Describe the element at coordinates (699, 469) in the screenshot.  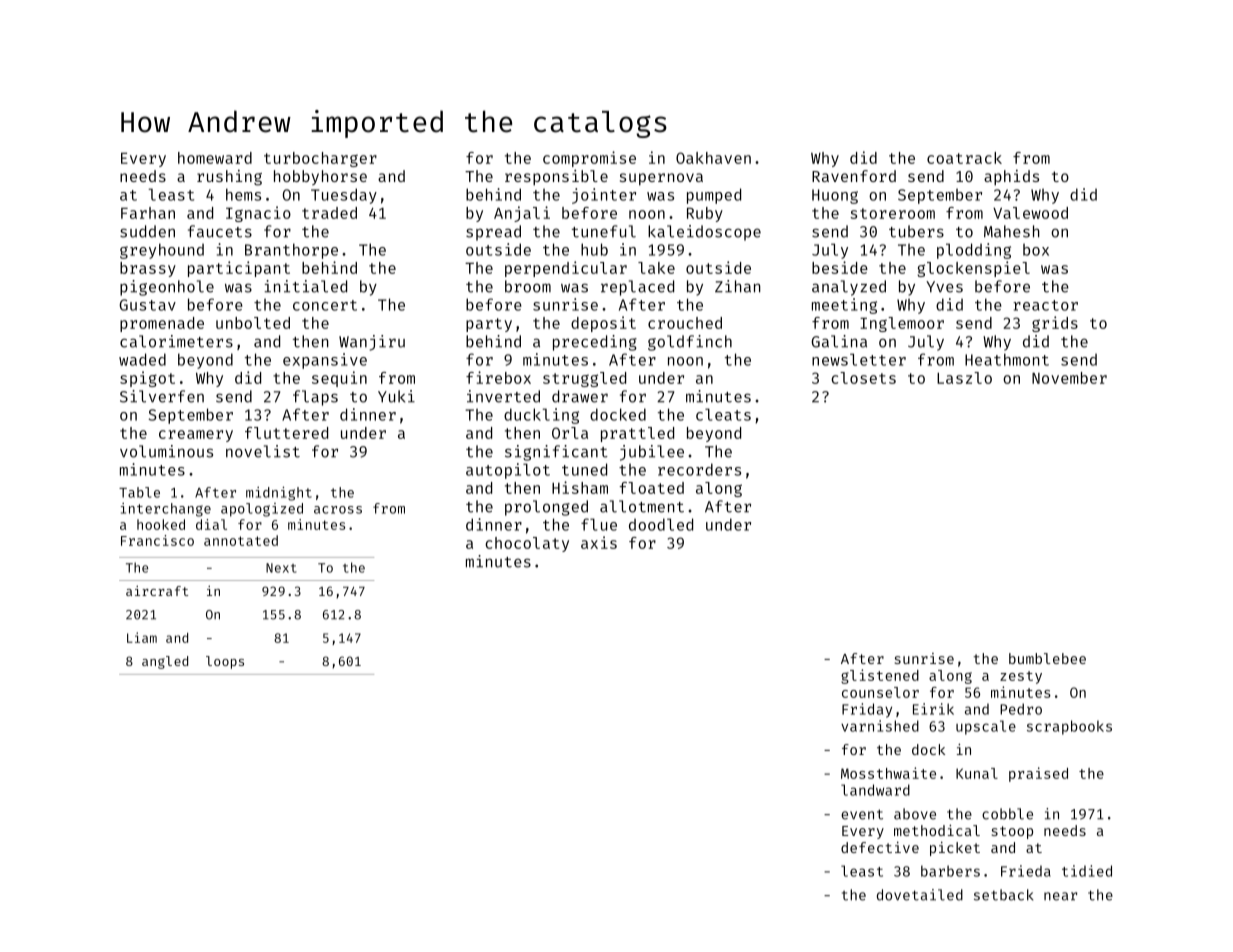
I see `recorders` at that location.
